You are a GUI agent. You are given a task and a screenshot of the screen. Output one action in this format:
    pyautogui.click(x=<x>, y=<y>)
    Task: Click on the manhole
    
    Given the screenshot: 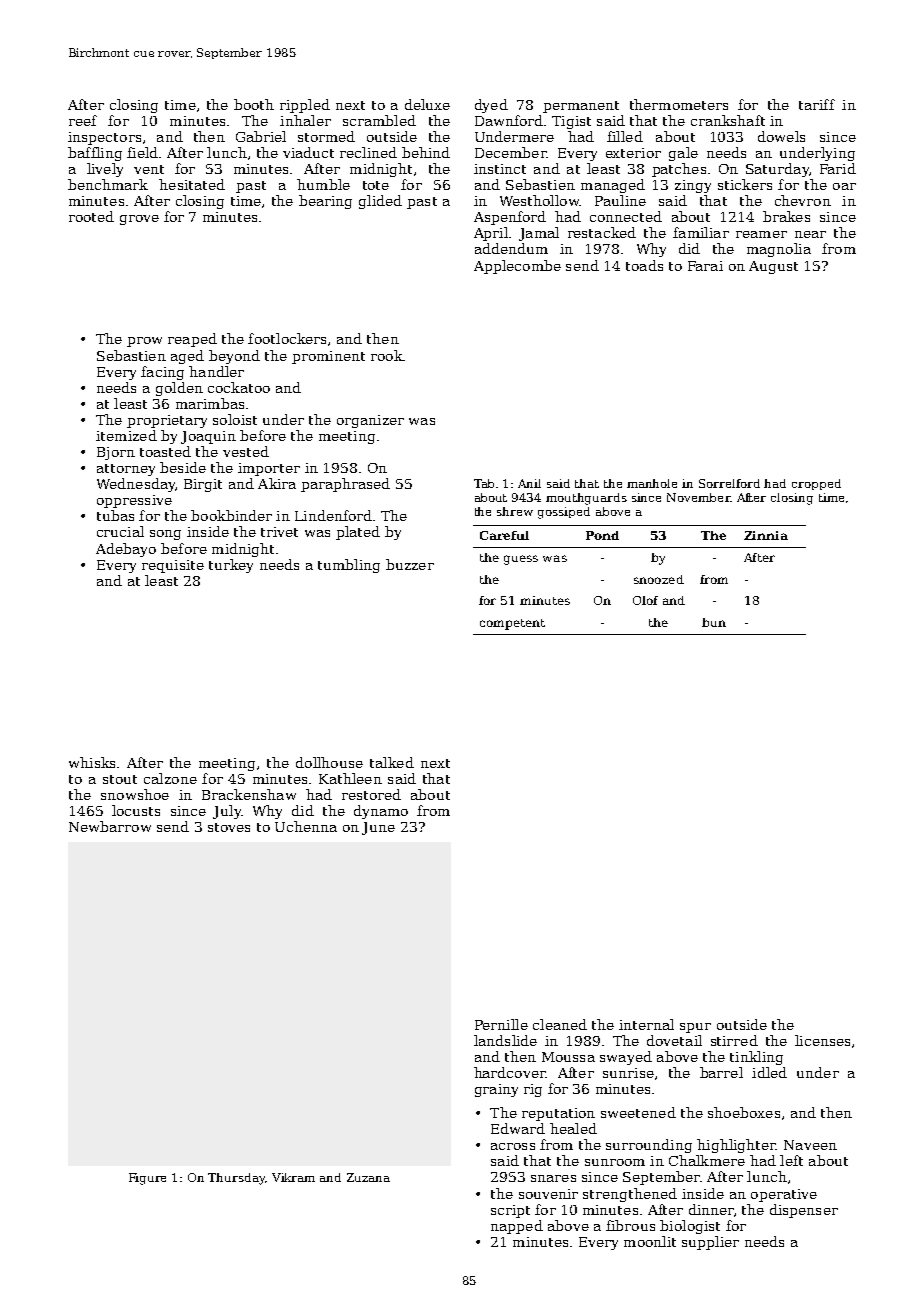 What is the action you would take?
    pyautogui.click(x=652, y=483)
